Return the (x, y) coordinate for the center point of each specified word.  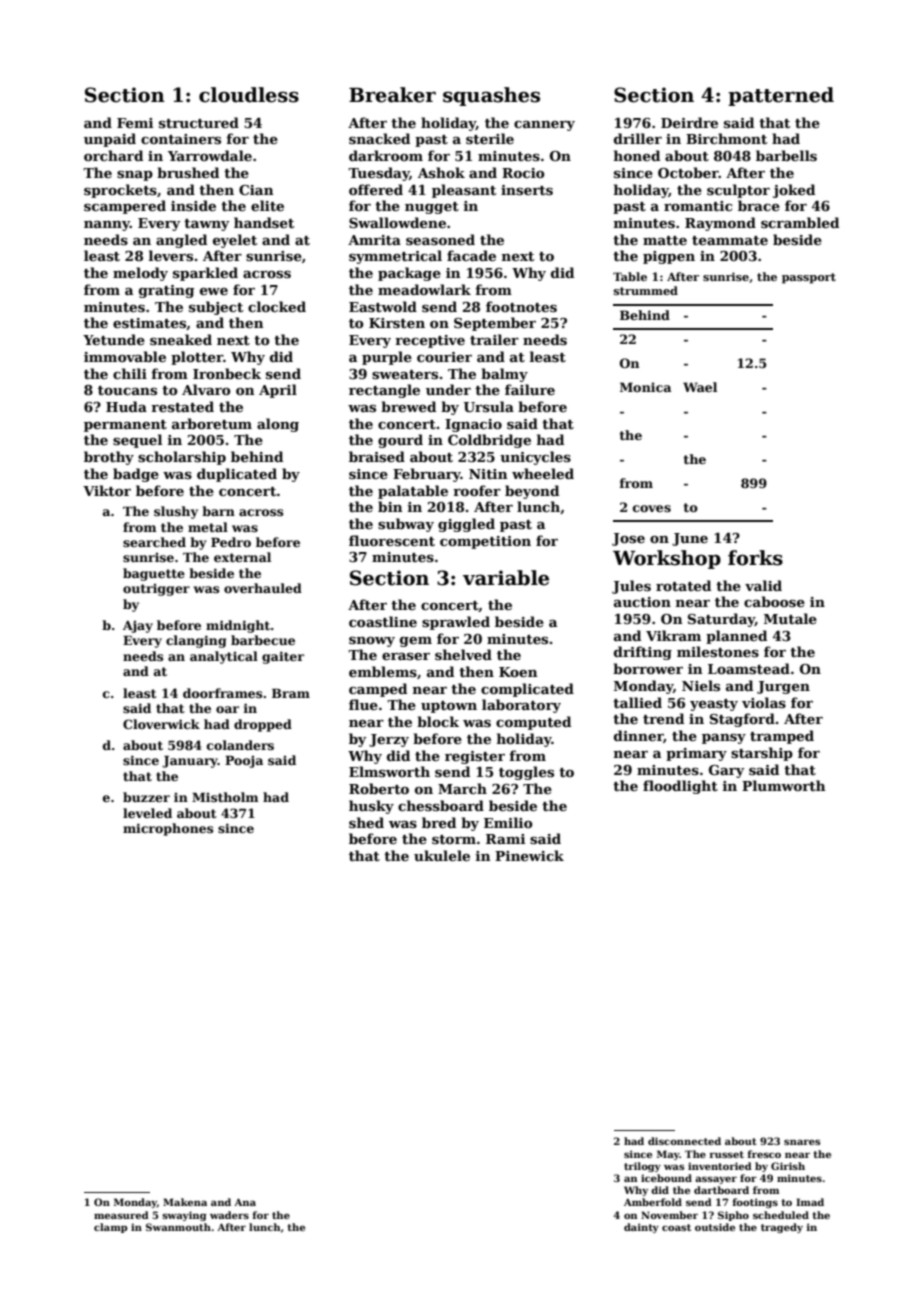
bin (390, 506)
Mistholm (225, 797)
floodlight (680, 787)
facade (471, 255)
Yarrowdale (210, 155)
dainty (641, 1228)
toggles (526, 773)
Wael (700, 387)
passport (809, 278)
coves (652, 508)
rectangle (384, 391)
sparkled (205, 274)
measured (121, 1215)
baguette (154, 574)
